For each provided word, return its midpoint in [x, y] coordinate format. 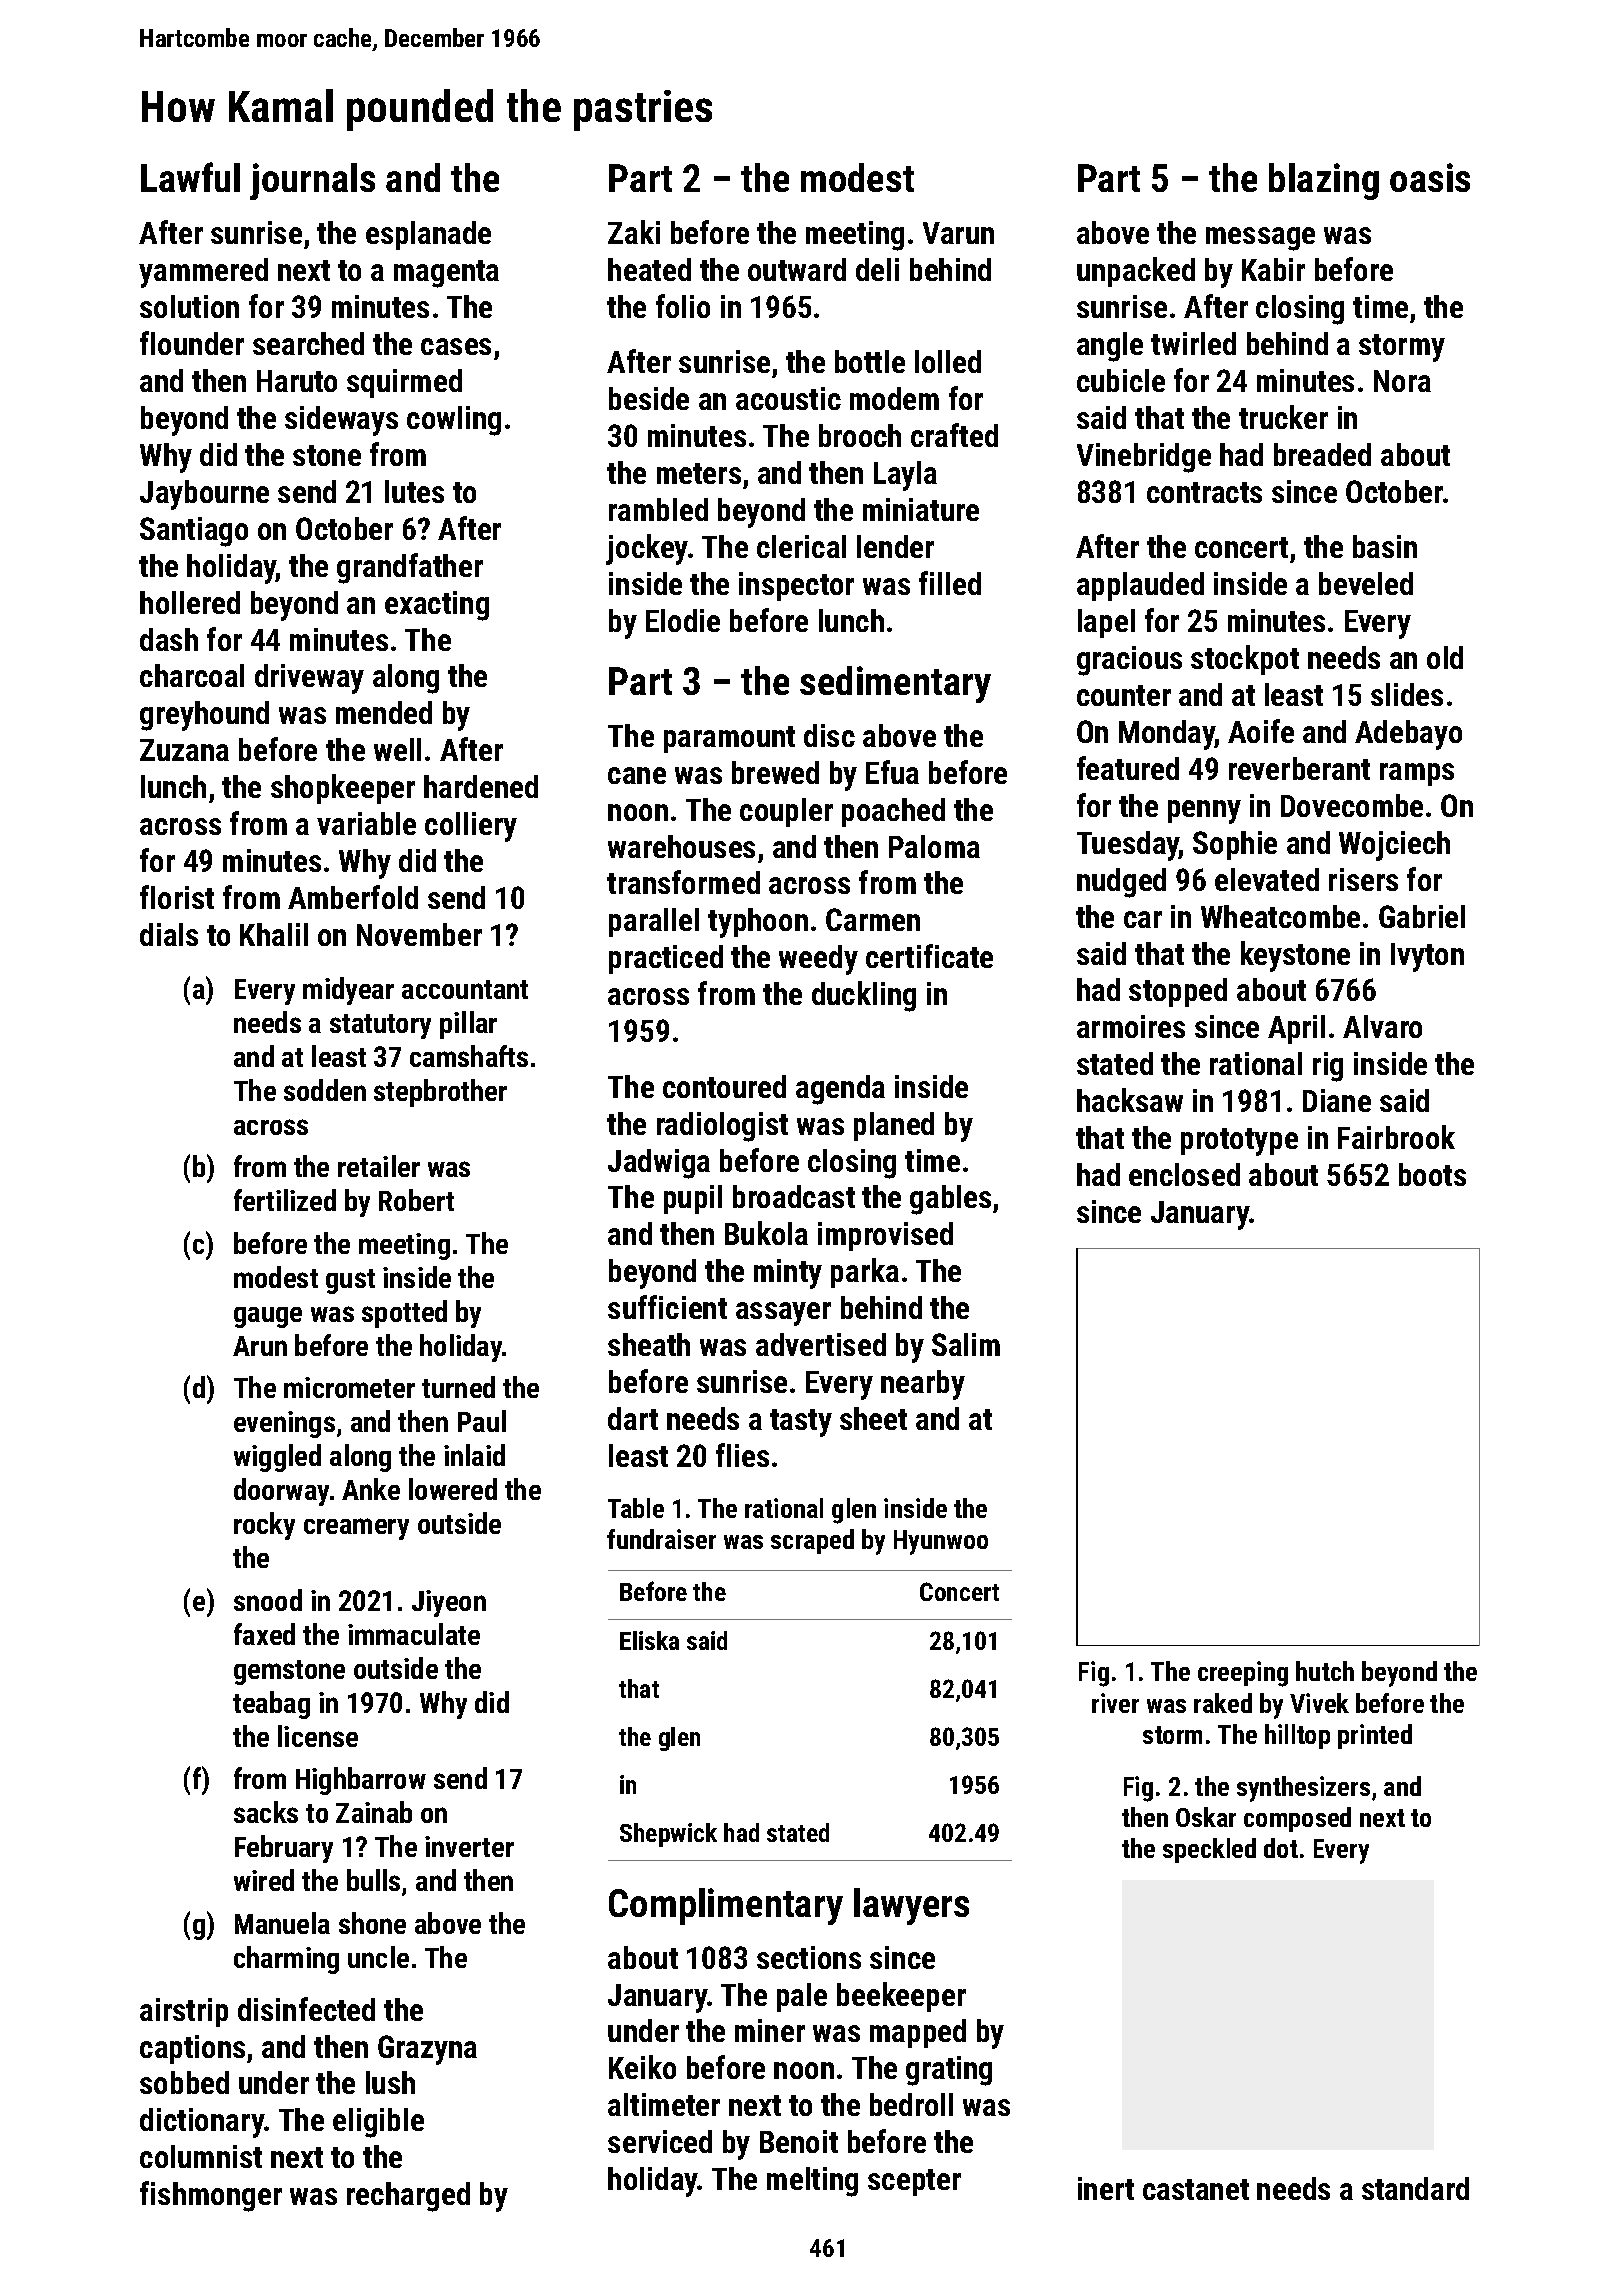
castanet [1196, 2189]
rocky [264, 1526]
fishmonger [211, 2196]
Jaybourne [204, 495]
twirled [1193, 343]
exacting [437, 606]
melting [812, 2182]
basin [1385, 546]
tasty [801, 1423]
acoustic [788, 398]
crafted [954, 435]
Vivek [1319, 1703]
